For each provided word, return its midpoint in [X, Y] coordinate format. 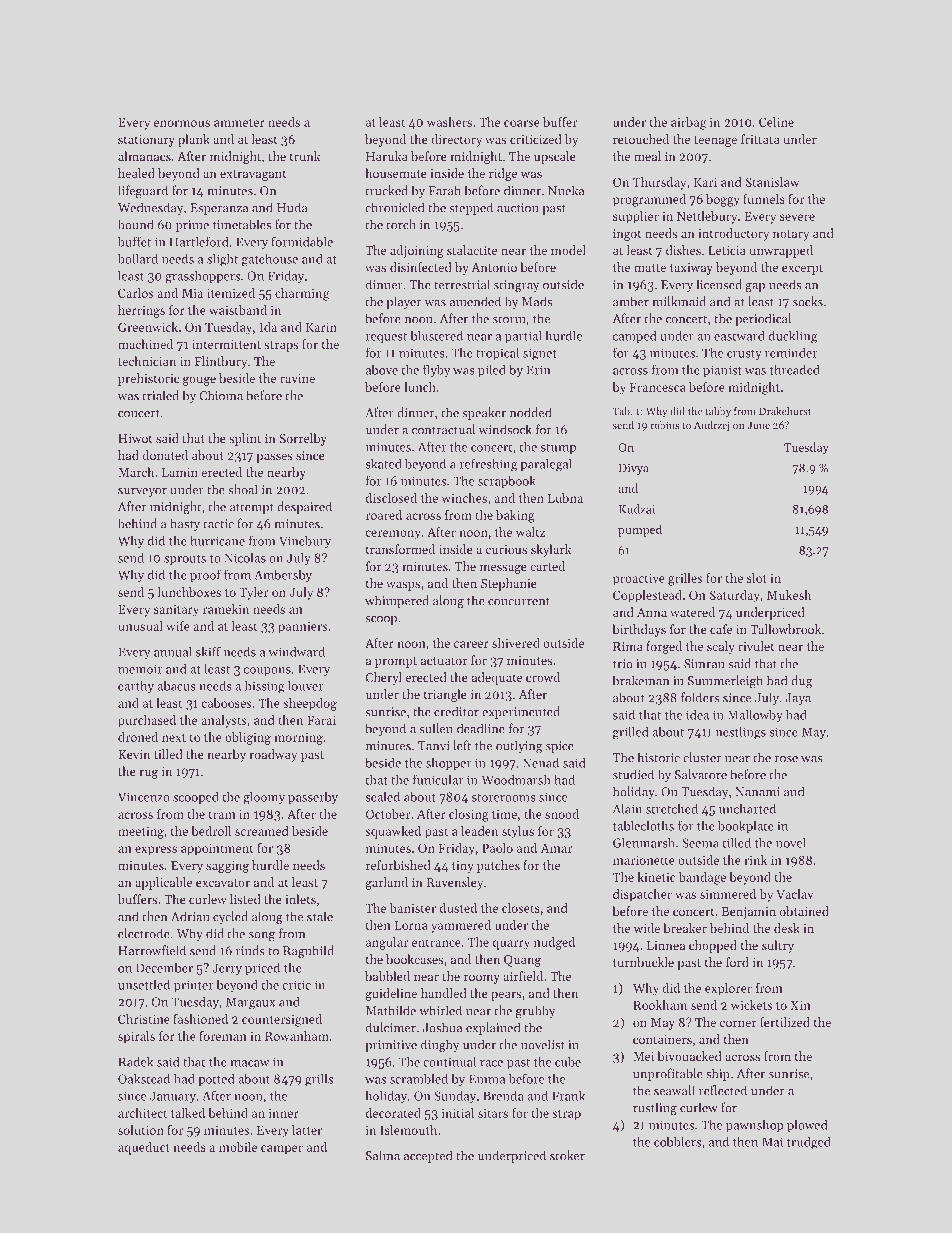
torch [401, 224]
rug [149, 774]
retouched [641, 139]
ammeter [239, 123]
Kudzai [637, 509]
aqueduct [144, 1148]
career [471, 644]
